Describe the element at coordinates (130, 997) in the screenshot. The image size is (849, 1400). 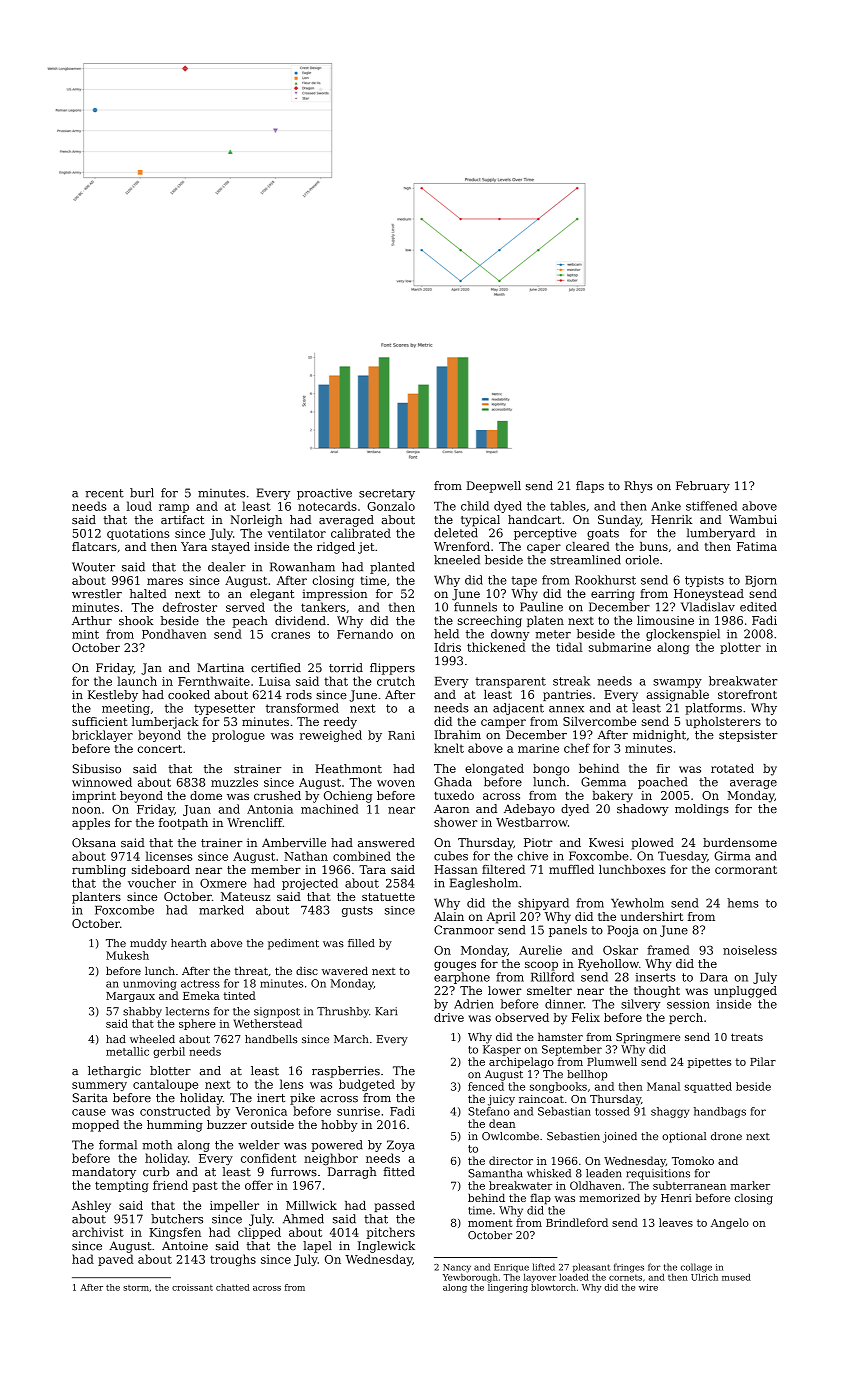
I see `Margaux` at that location.
